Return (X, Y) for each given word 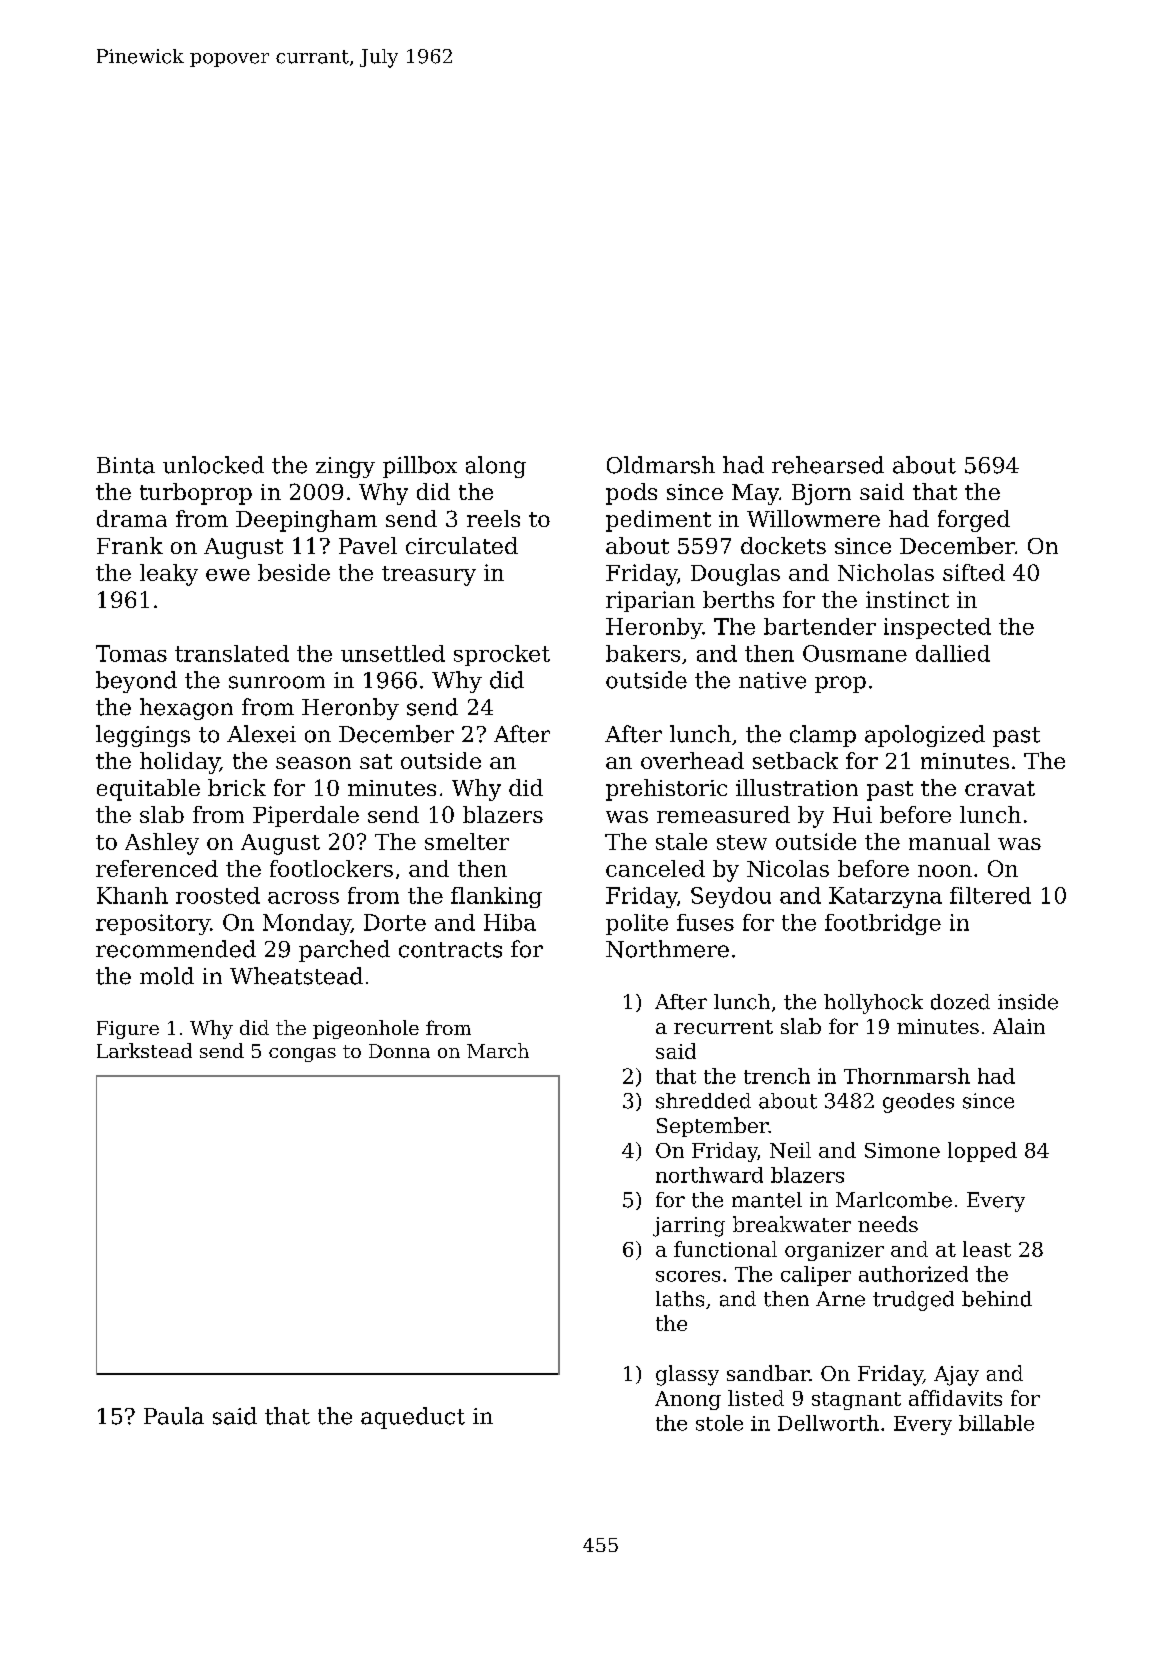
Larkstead (144, 1050)
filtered (990, 895)
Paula (174, 1416)
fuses (705, 922)
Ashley (162, 844)
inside (1028, 1002)
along (496, 467)
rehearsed (828, 465)
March (498, 1050)
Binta (126, 465)
